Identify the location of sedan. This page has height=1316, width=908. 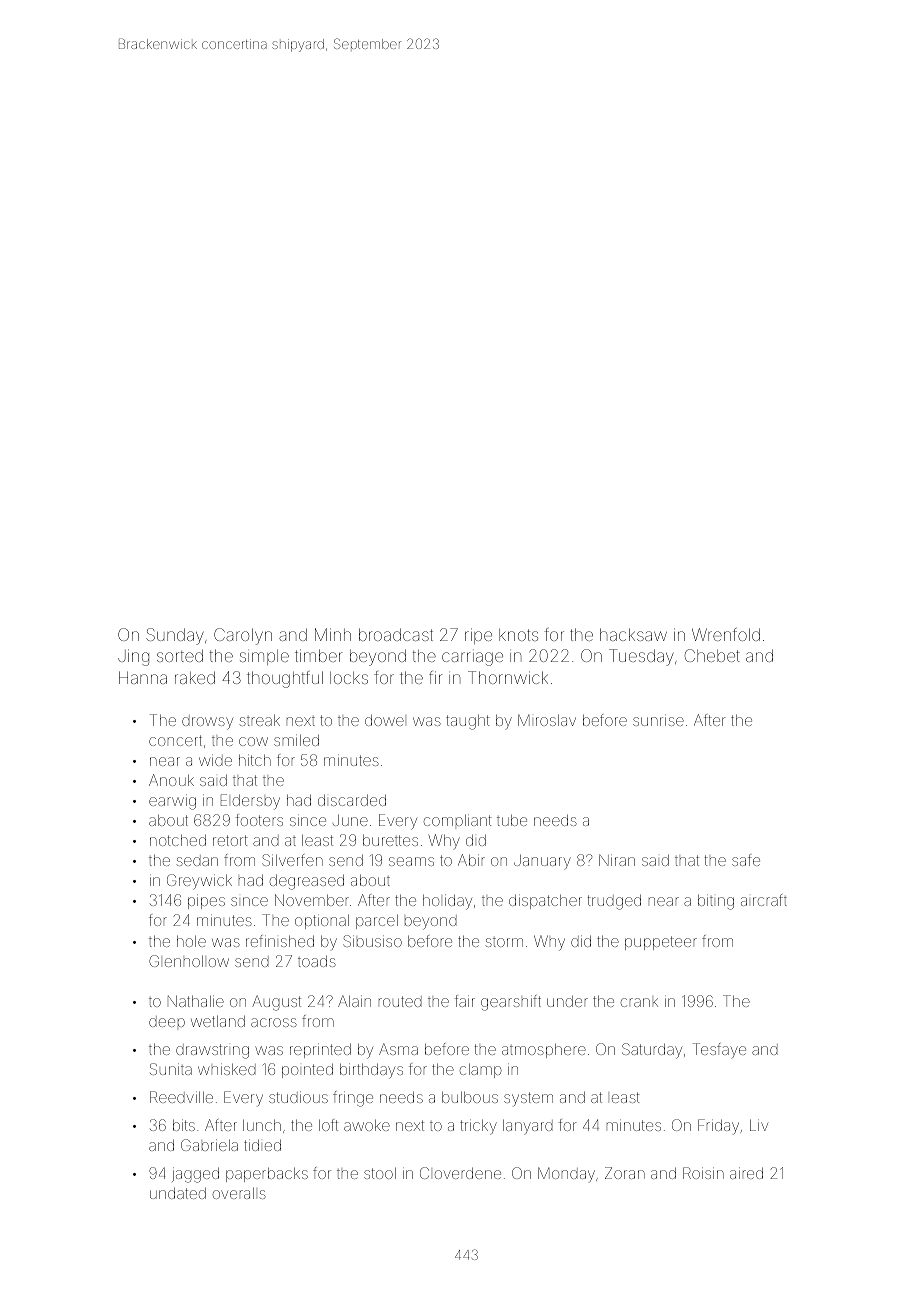
(197, 860).
